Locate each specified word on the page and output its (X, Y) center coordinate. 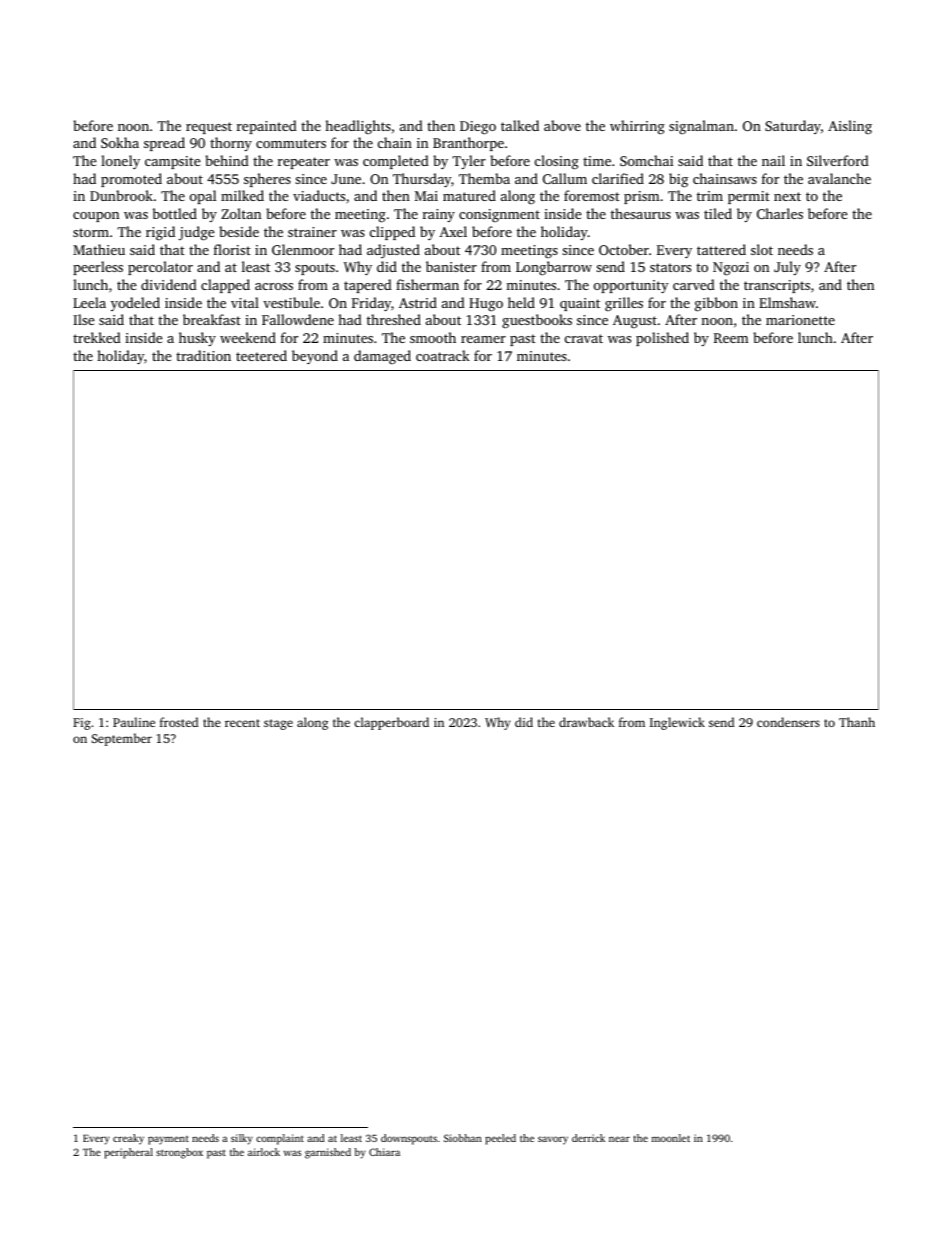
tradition (203, 355)
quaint (580, 304)
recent (242, 723)
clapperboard (391, 723)
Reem (731, 338)
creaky (128, 1139)
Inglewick (677, 723)
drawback (586, 722)
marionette (800, 320)
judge (196, 233)
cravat (584, 338)
